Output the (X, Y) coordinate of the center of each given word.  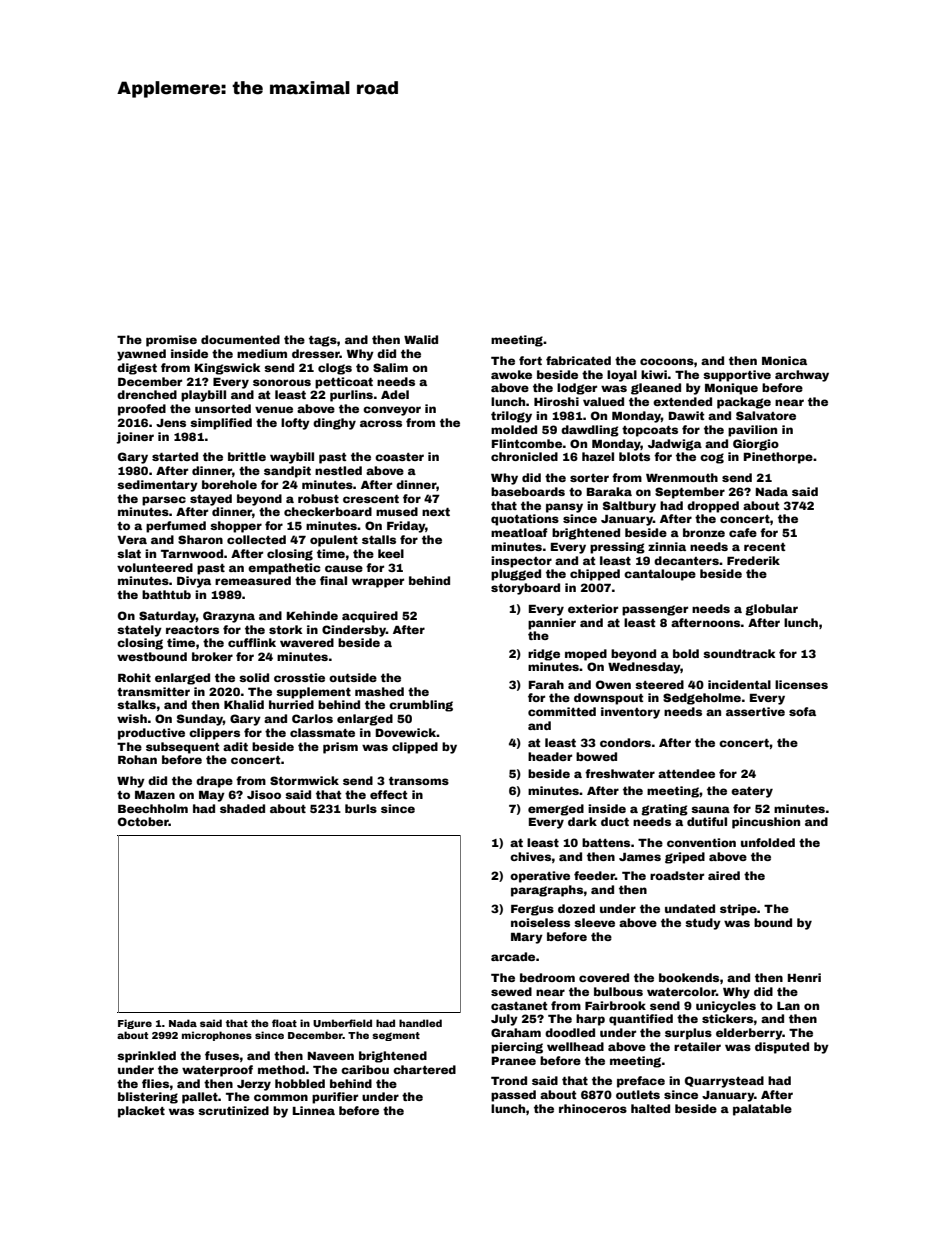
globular (771, 610)
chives (531, 856)
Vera (132, 540)
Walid (421, 339)
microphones (217, 1036)
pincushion (766, 823)
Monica (784, 360)
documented (240, 339)
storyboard (525, 589)
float (284, 1023)
